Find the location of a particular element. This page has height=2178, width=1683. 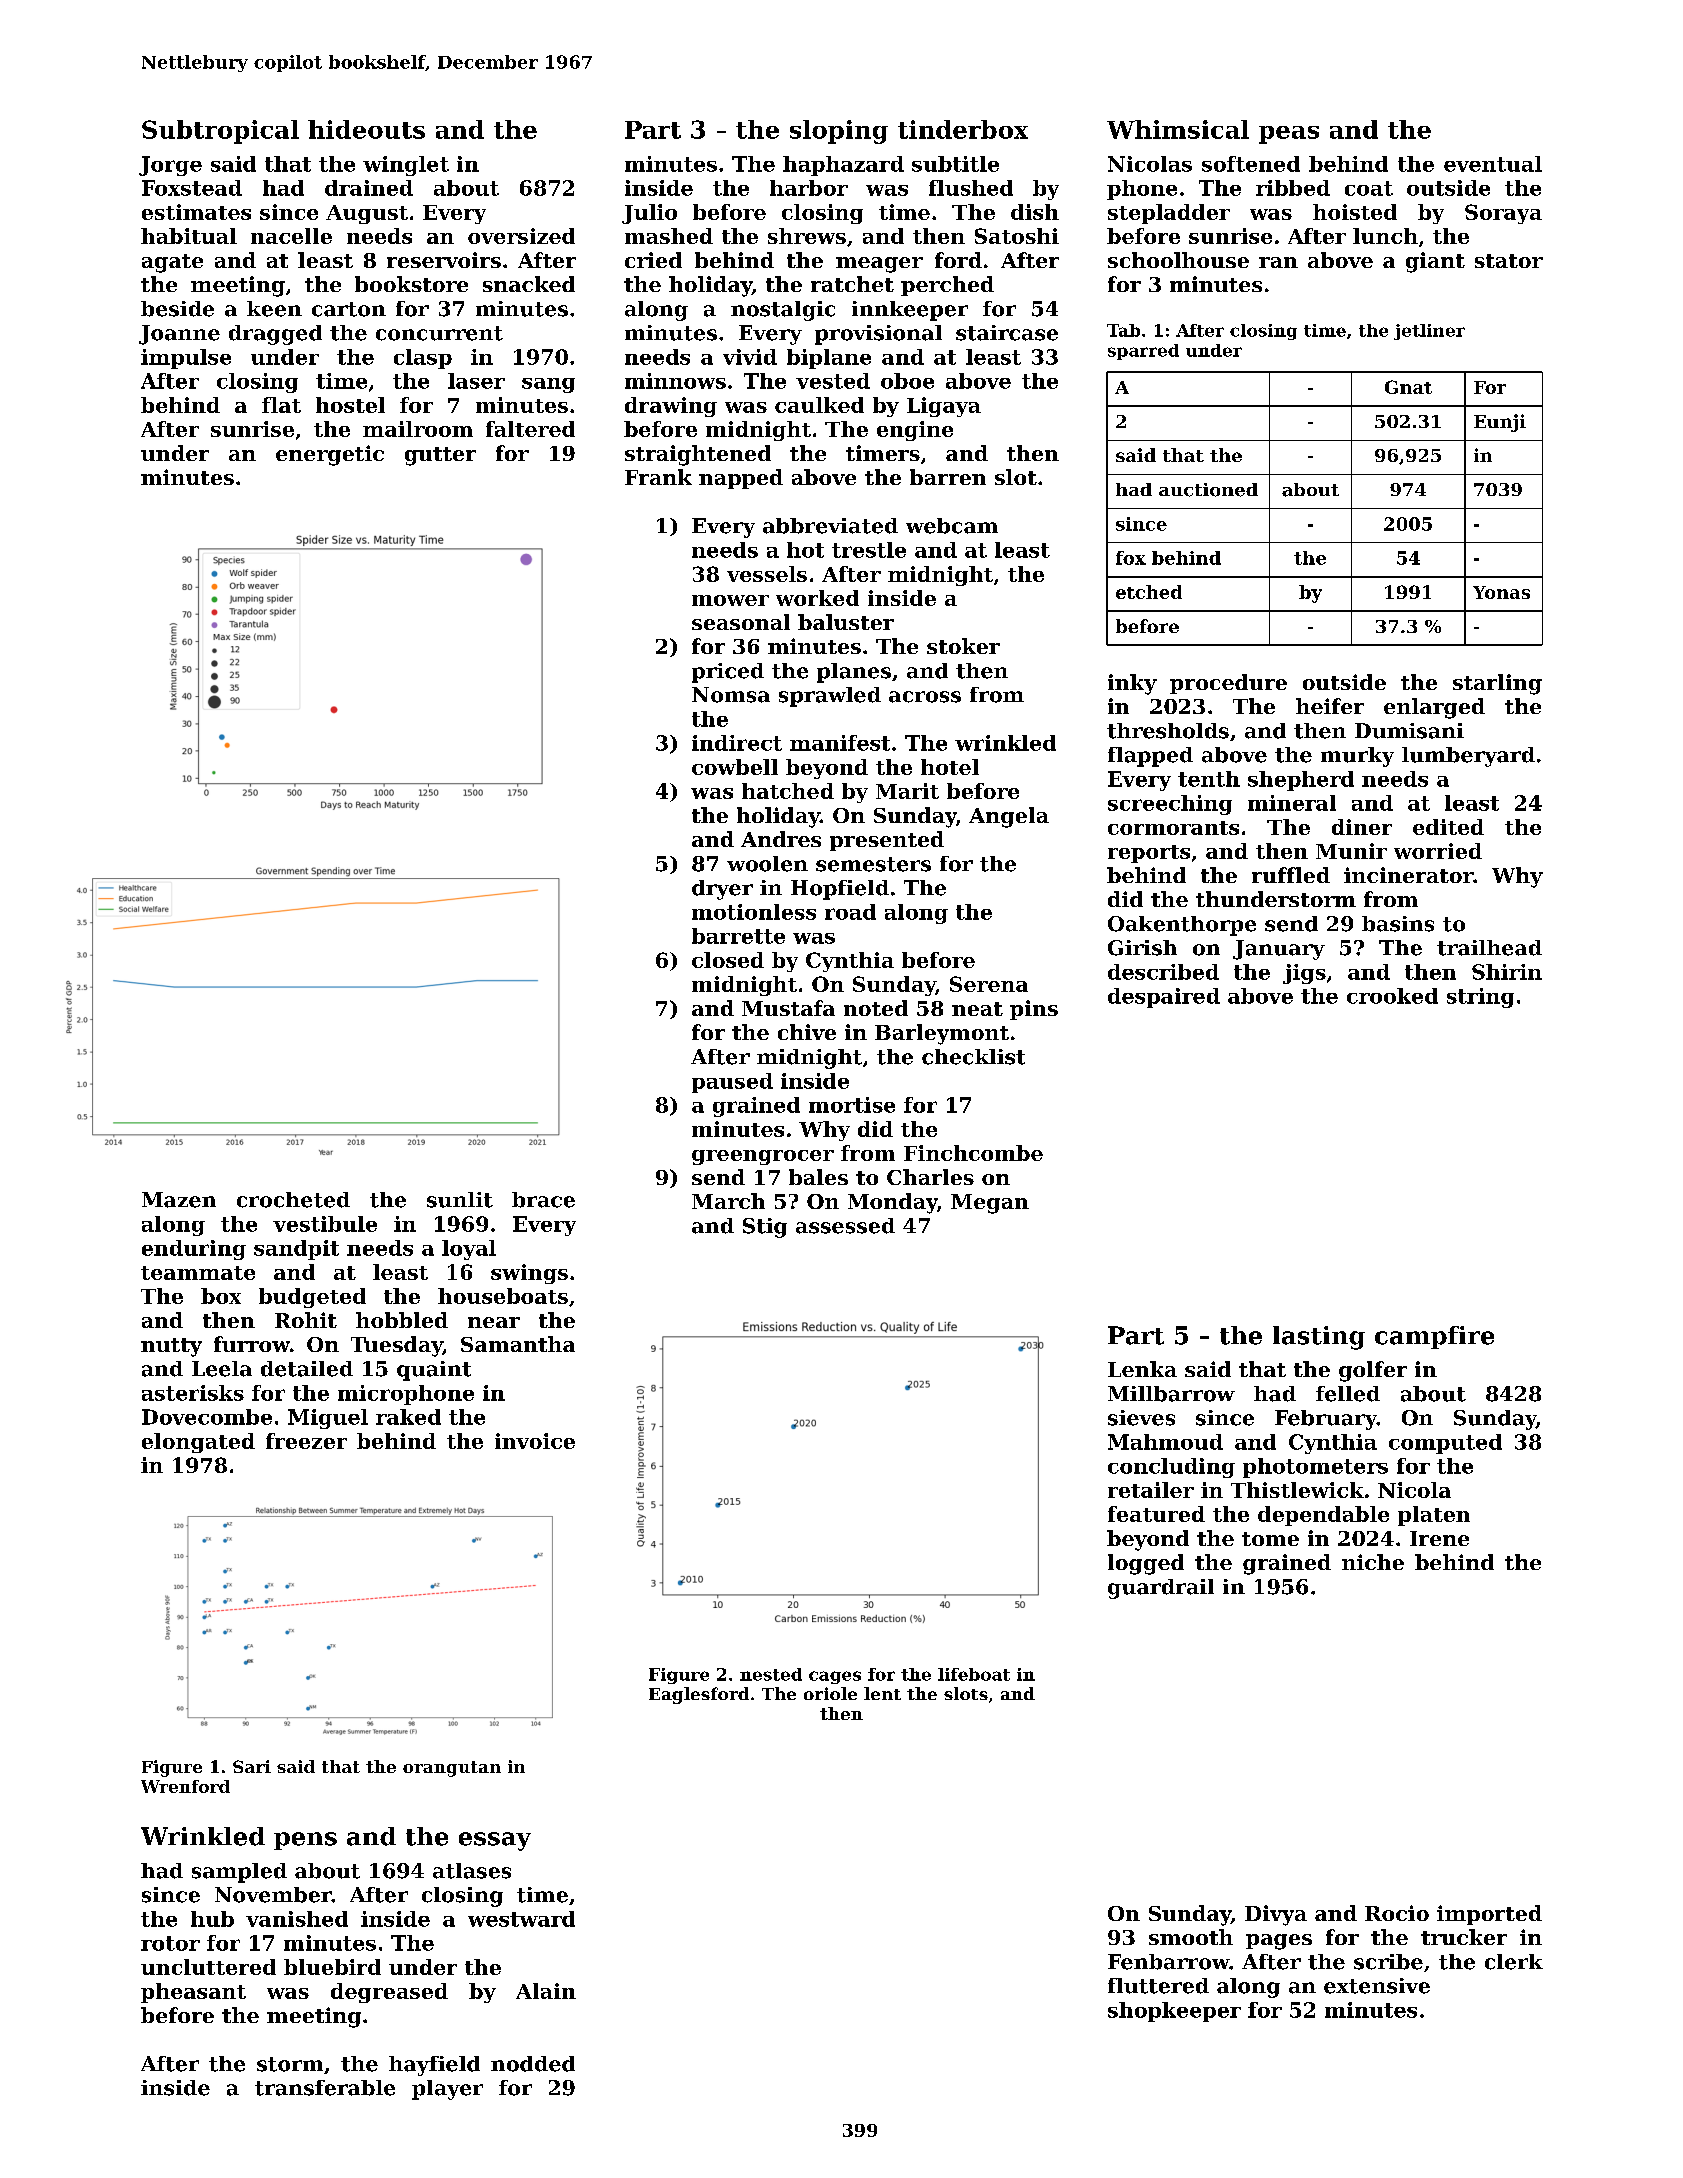

baluster is located at coordinates (846, 622).
